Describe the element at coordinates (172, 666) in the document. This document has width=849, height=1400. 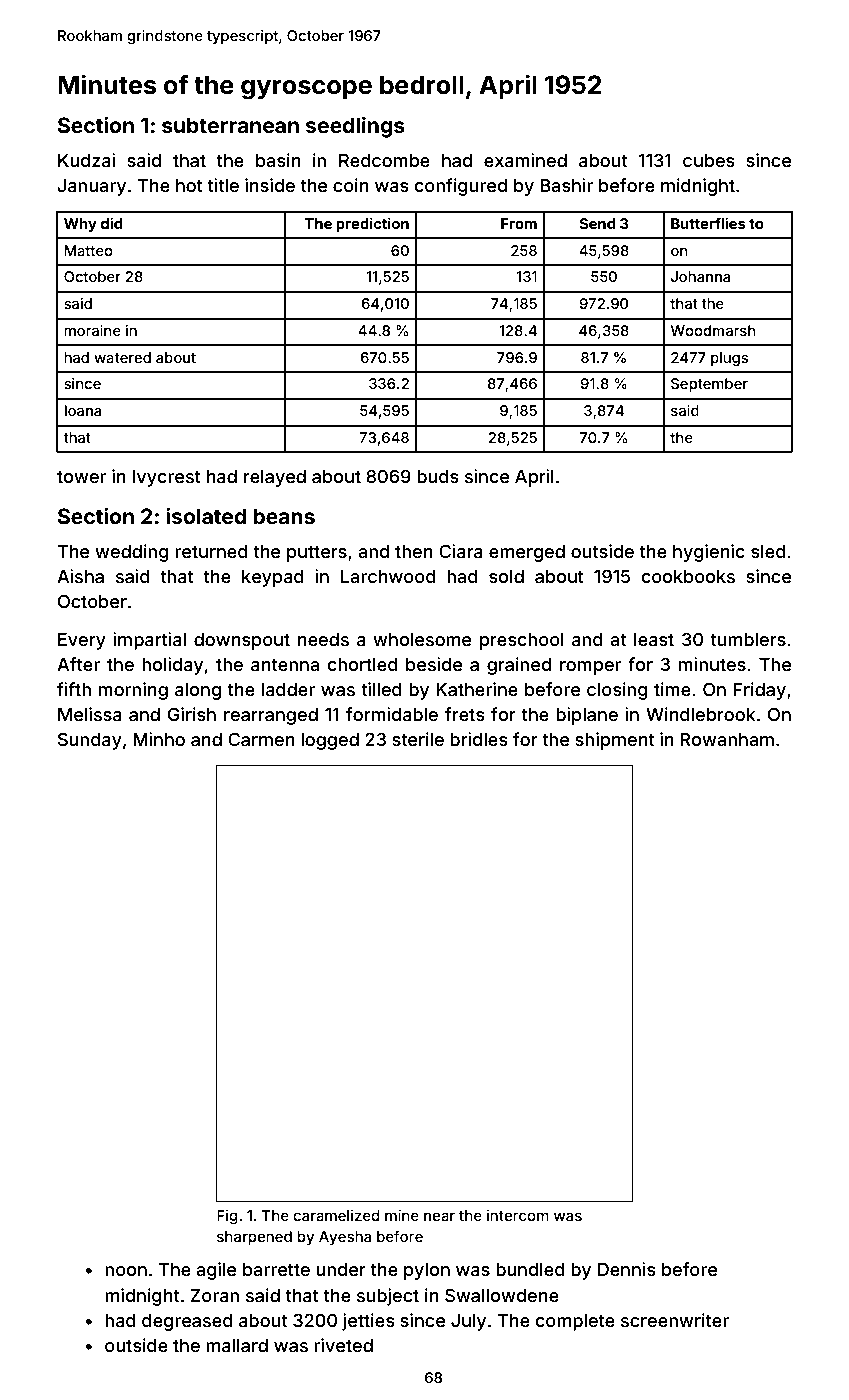
I see `holiday` at that location.
